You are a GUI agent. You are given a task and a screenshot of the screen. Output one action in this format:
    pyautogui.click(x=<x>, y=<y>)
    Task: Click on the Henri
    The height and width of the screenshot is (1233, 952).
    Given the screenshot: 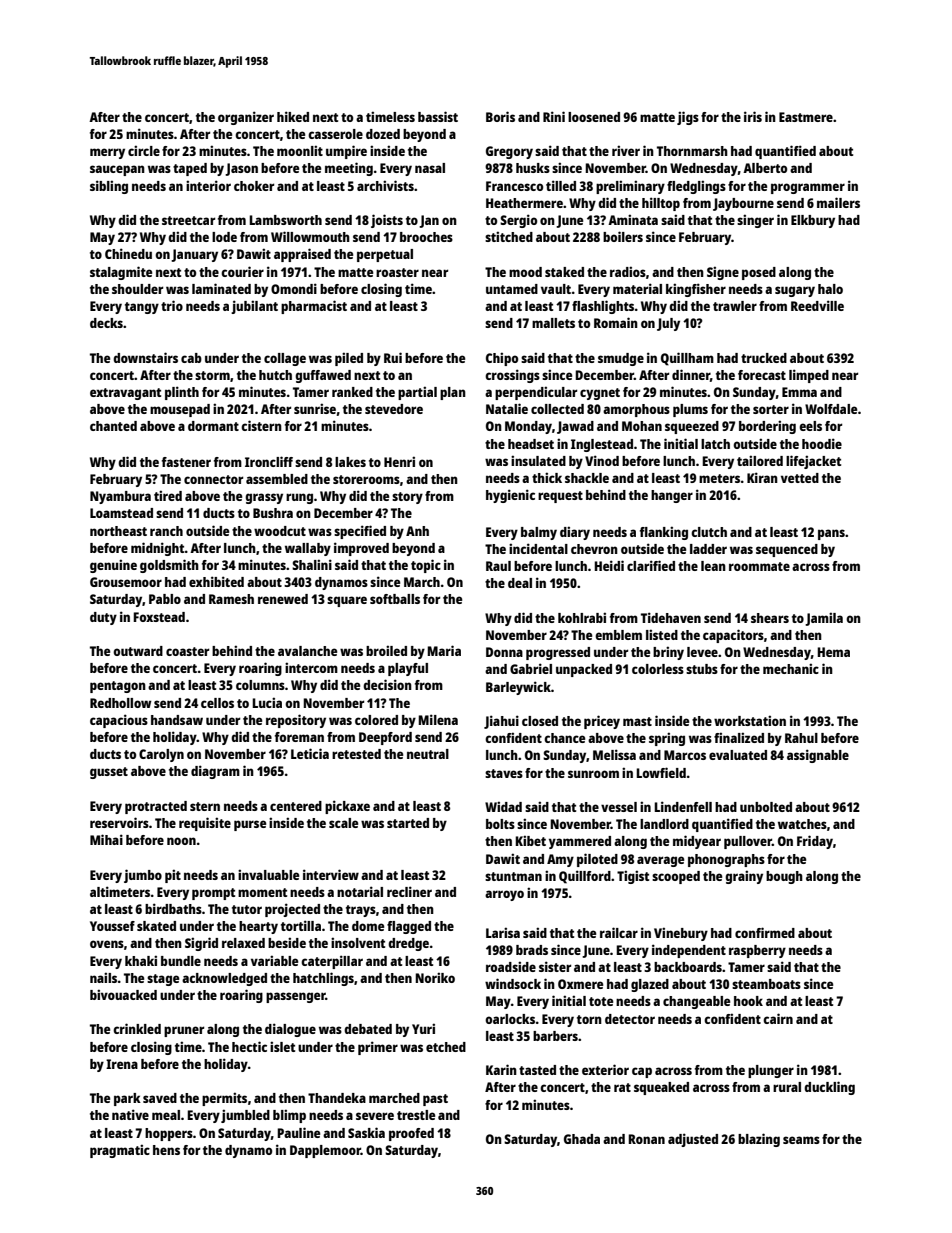 What is the action you would take?
    pyautogui.click(x=399, y=461)
